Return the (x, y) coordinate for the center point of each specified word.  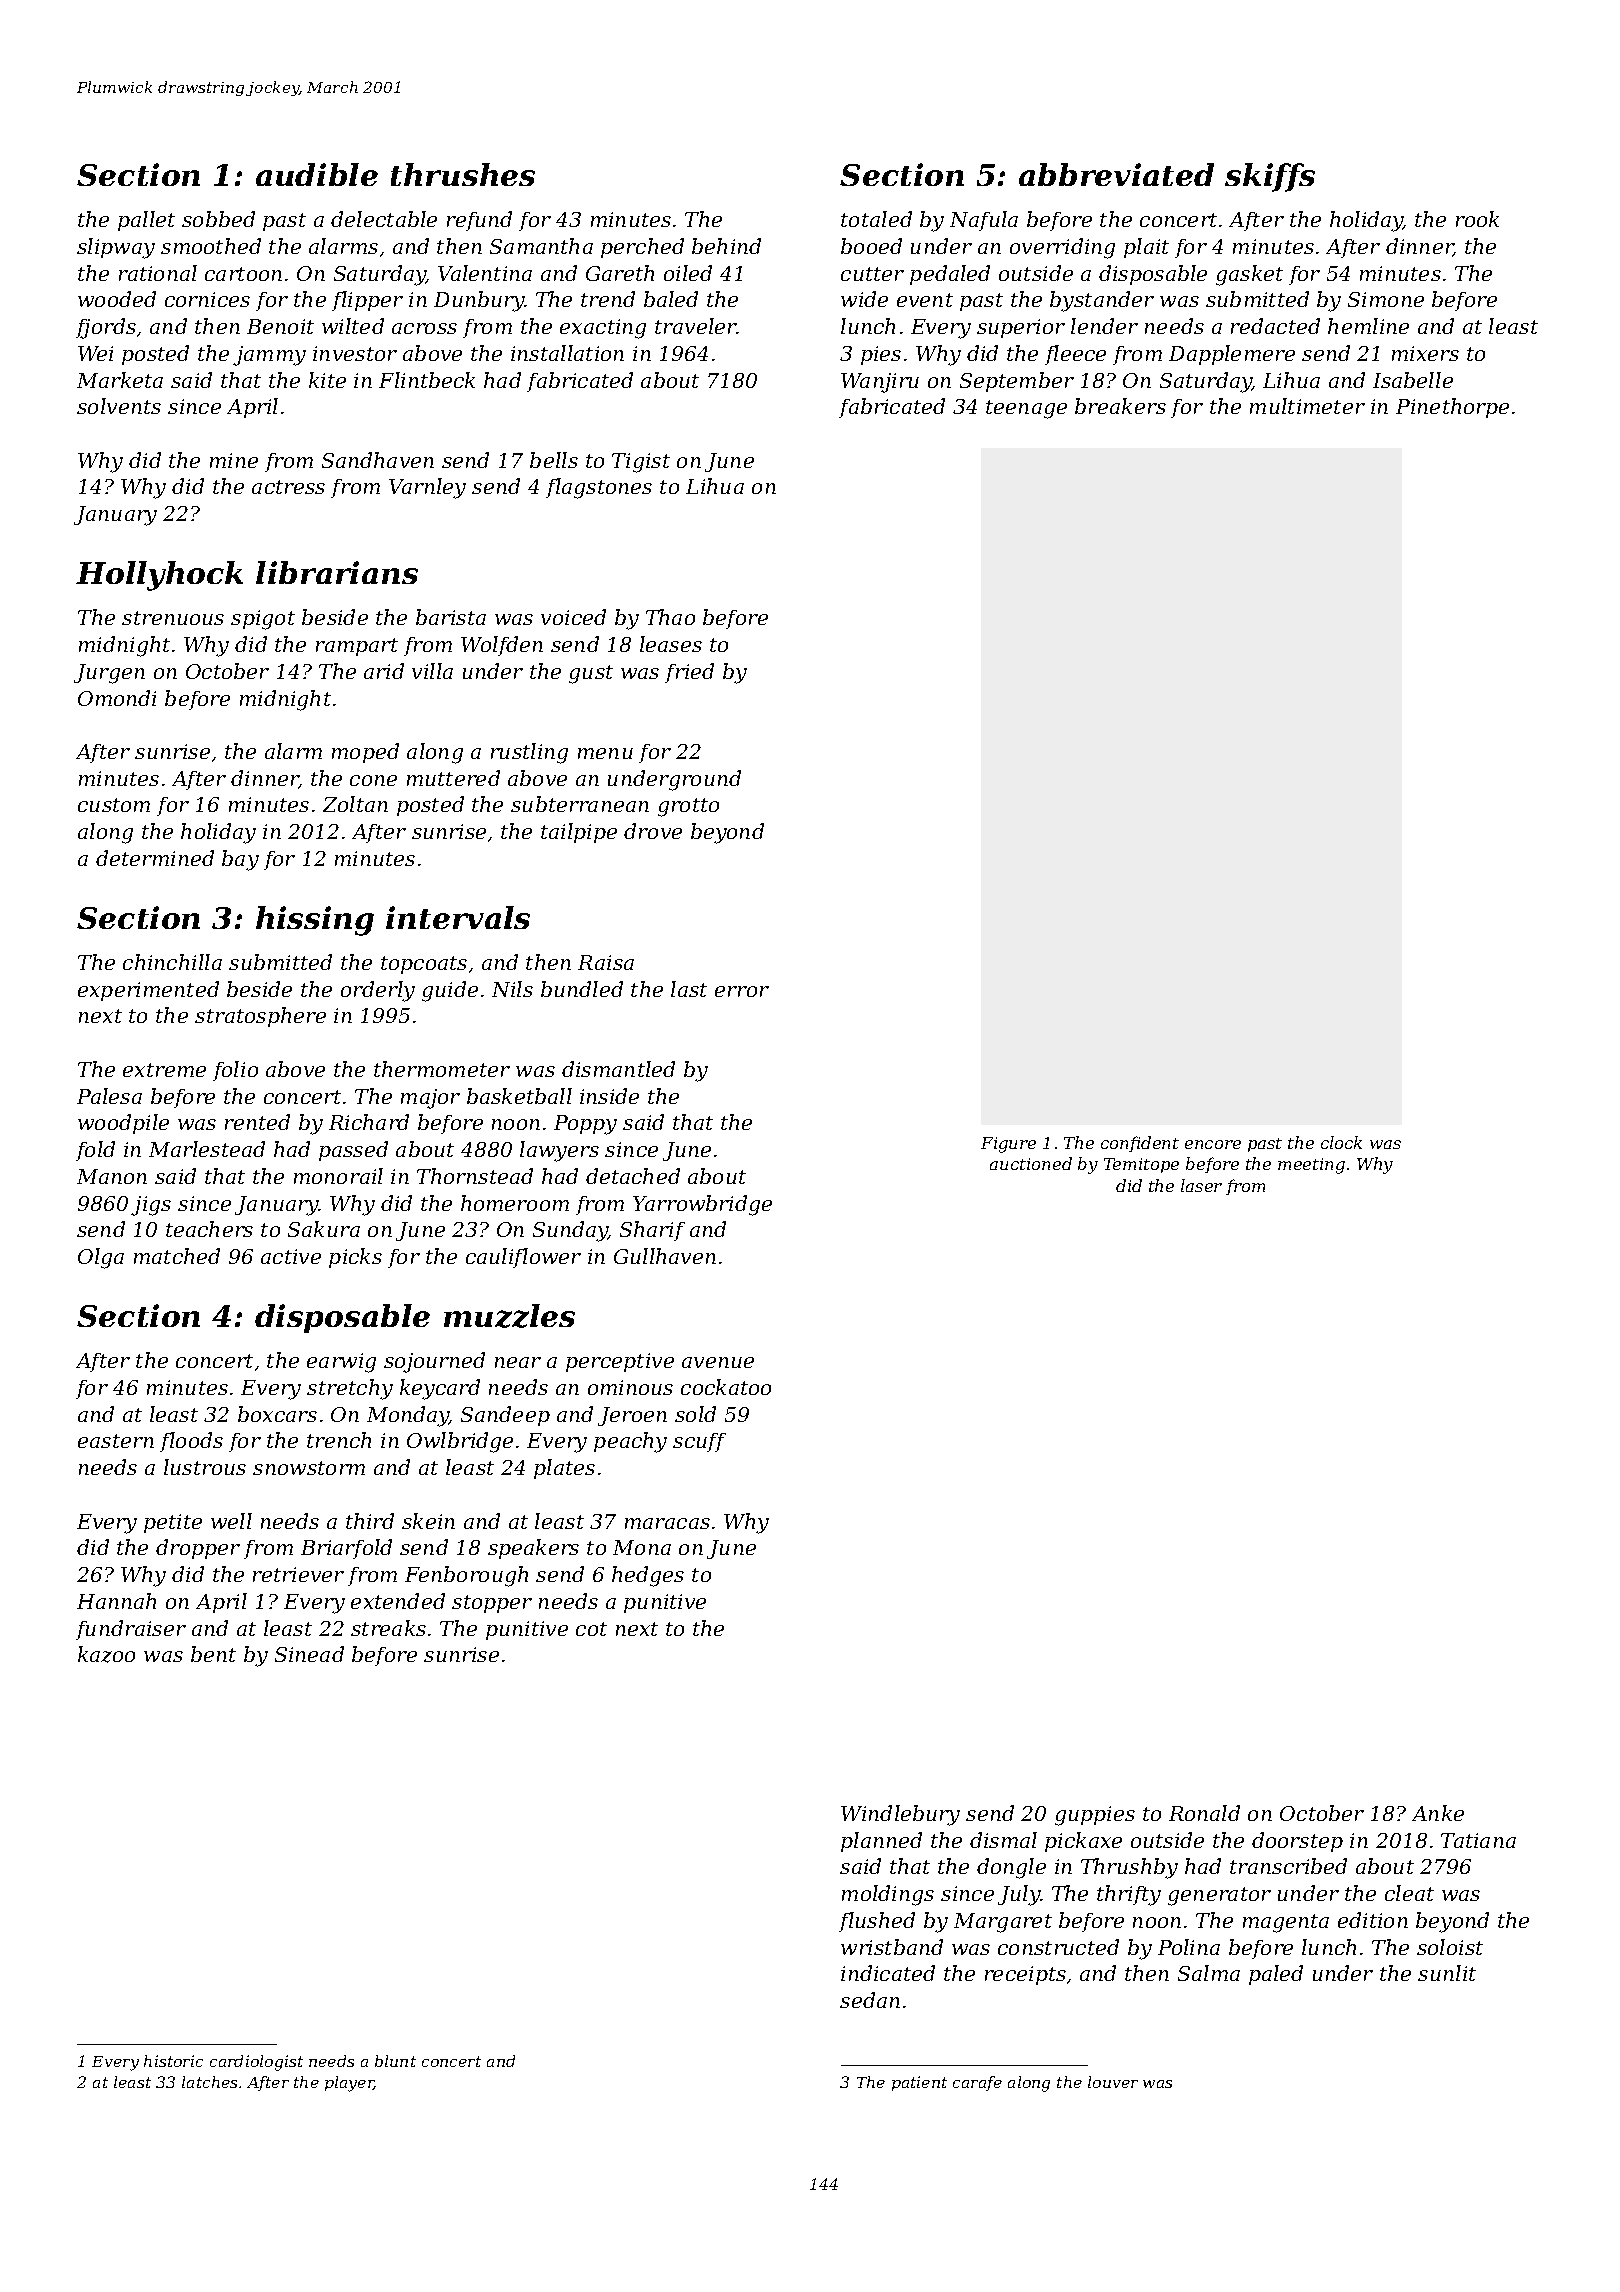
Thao (670, 617)
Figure (1008, 1145)
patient (919, 2083)
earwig (341, 1363)
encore (1213, 1144)
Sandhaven (378, 460)
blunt (395, 2061)
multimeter (1307, 406)
